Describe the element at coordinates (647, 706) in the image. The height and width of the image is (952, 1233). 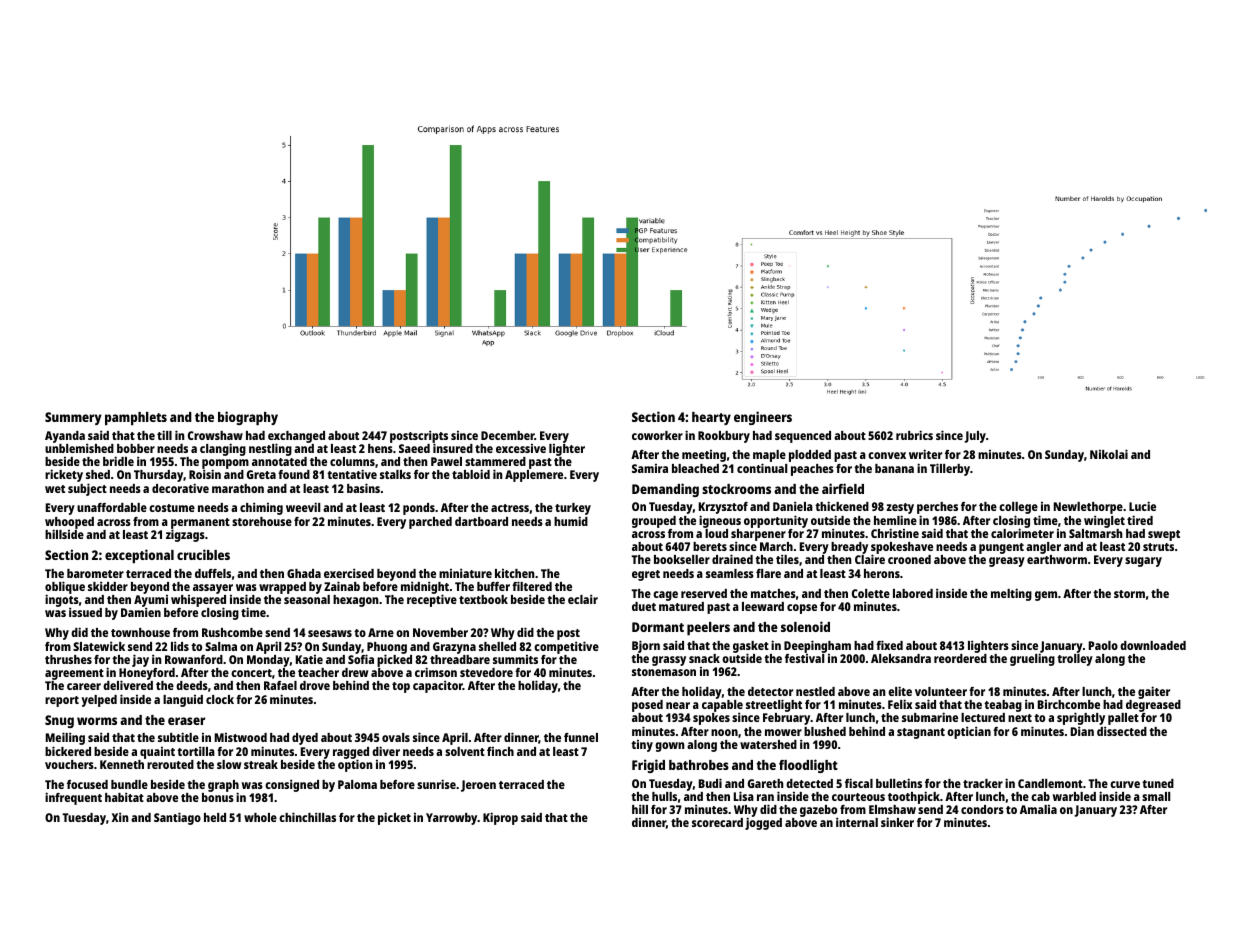
I see `posed` at that location.
